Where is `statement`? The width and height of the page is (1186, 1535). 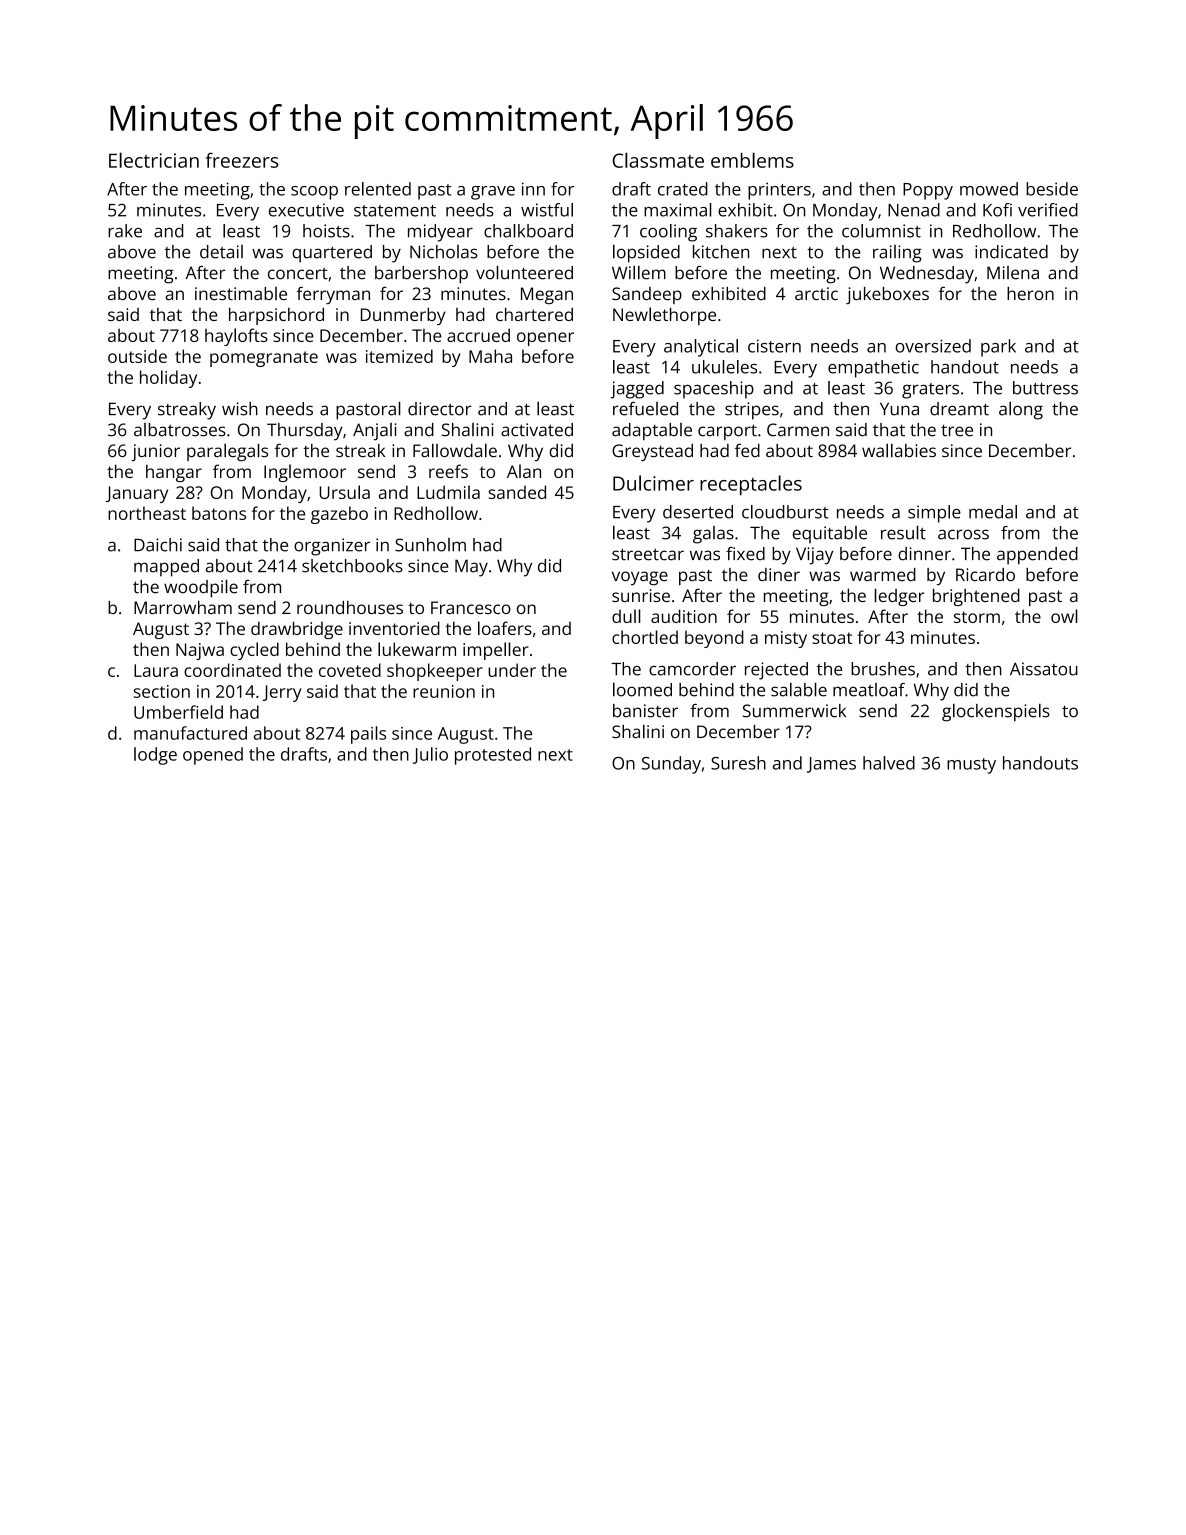
statement is located at coordinates (395, 211).
